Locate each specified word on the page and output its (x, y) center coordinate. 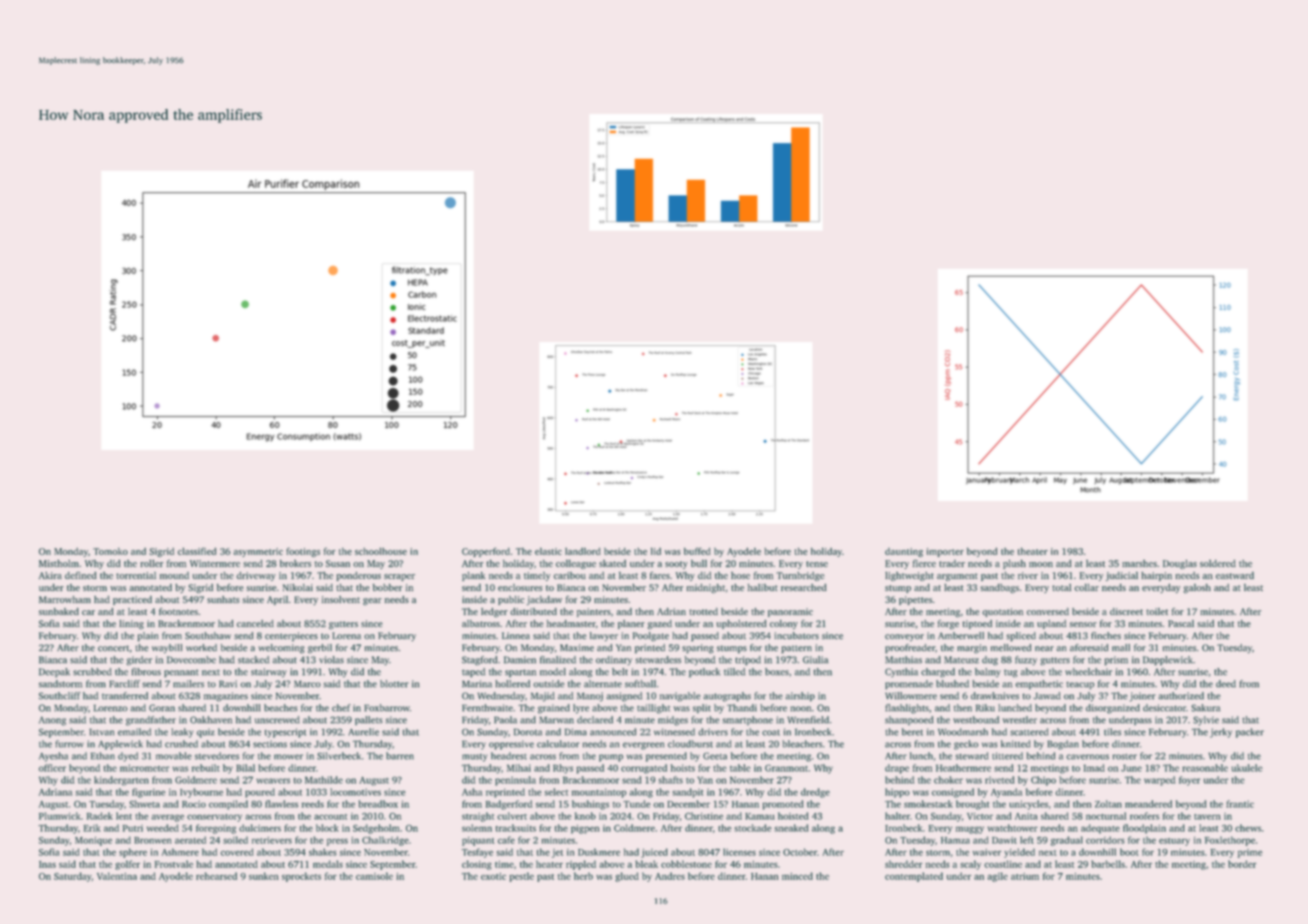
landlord (583, 551)
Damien (520, 660)
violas (331, 660)
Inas (47, 864)
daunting (904, 552)
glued (627, 877)
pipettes (916, 600)
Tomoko (110, 551)
